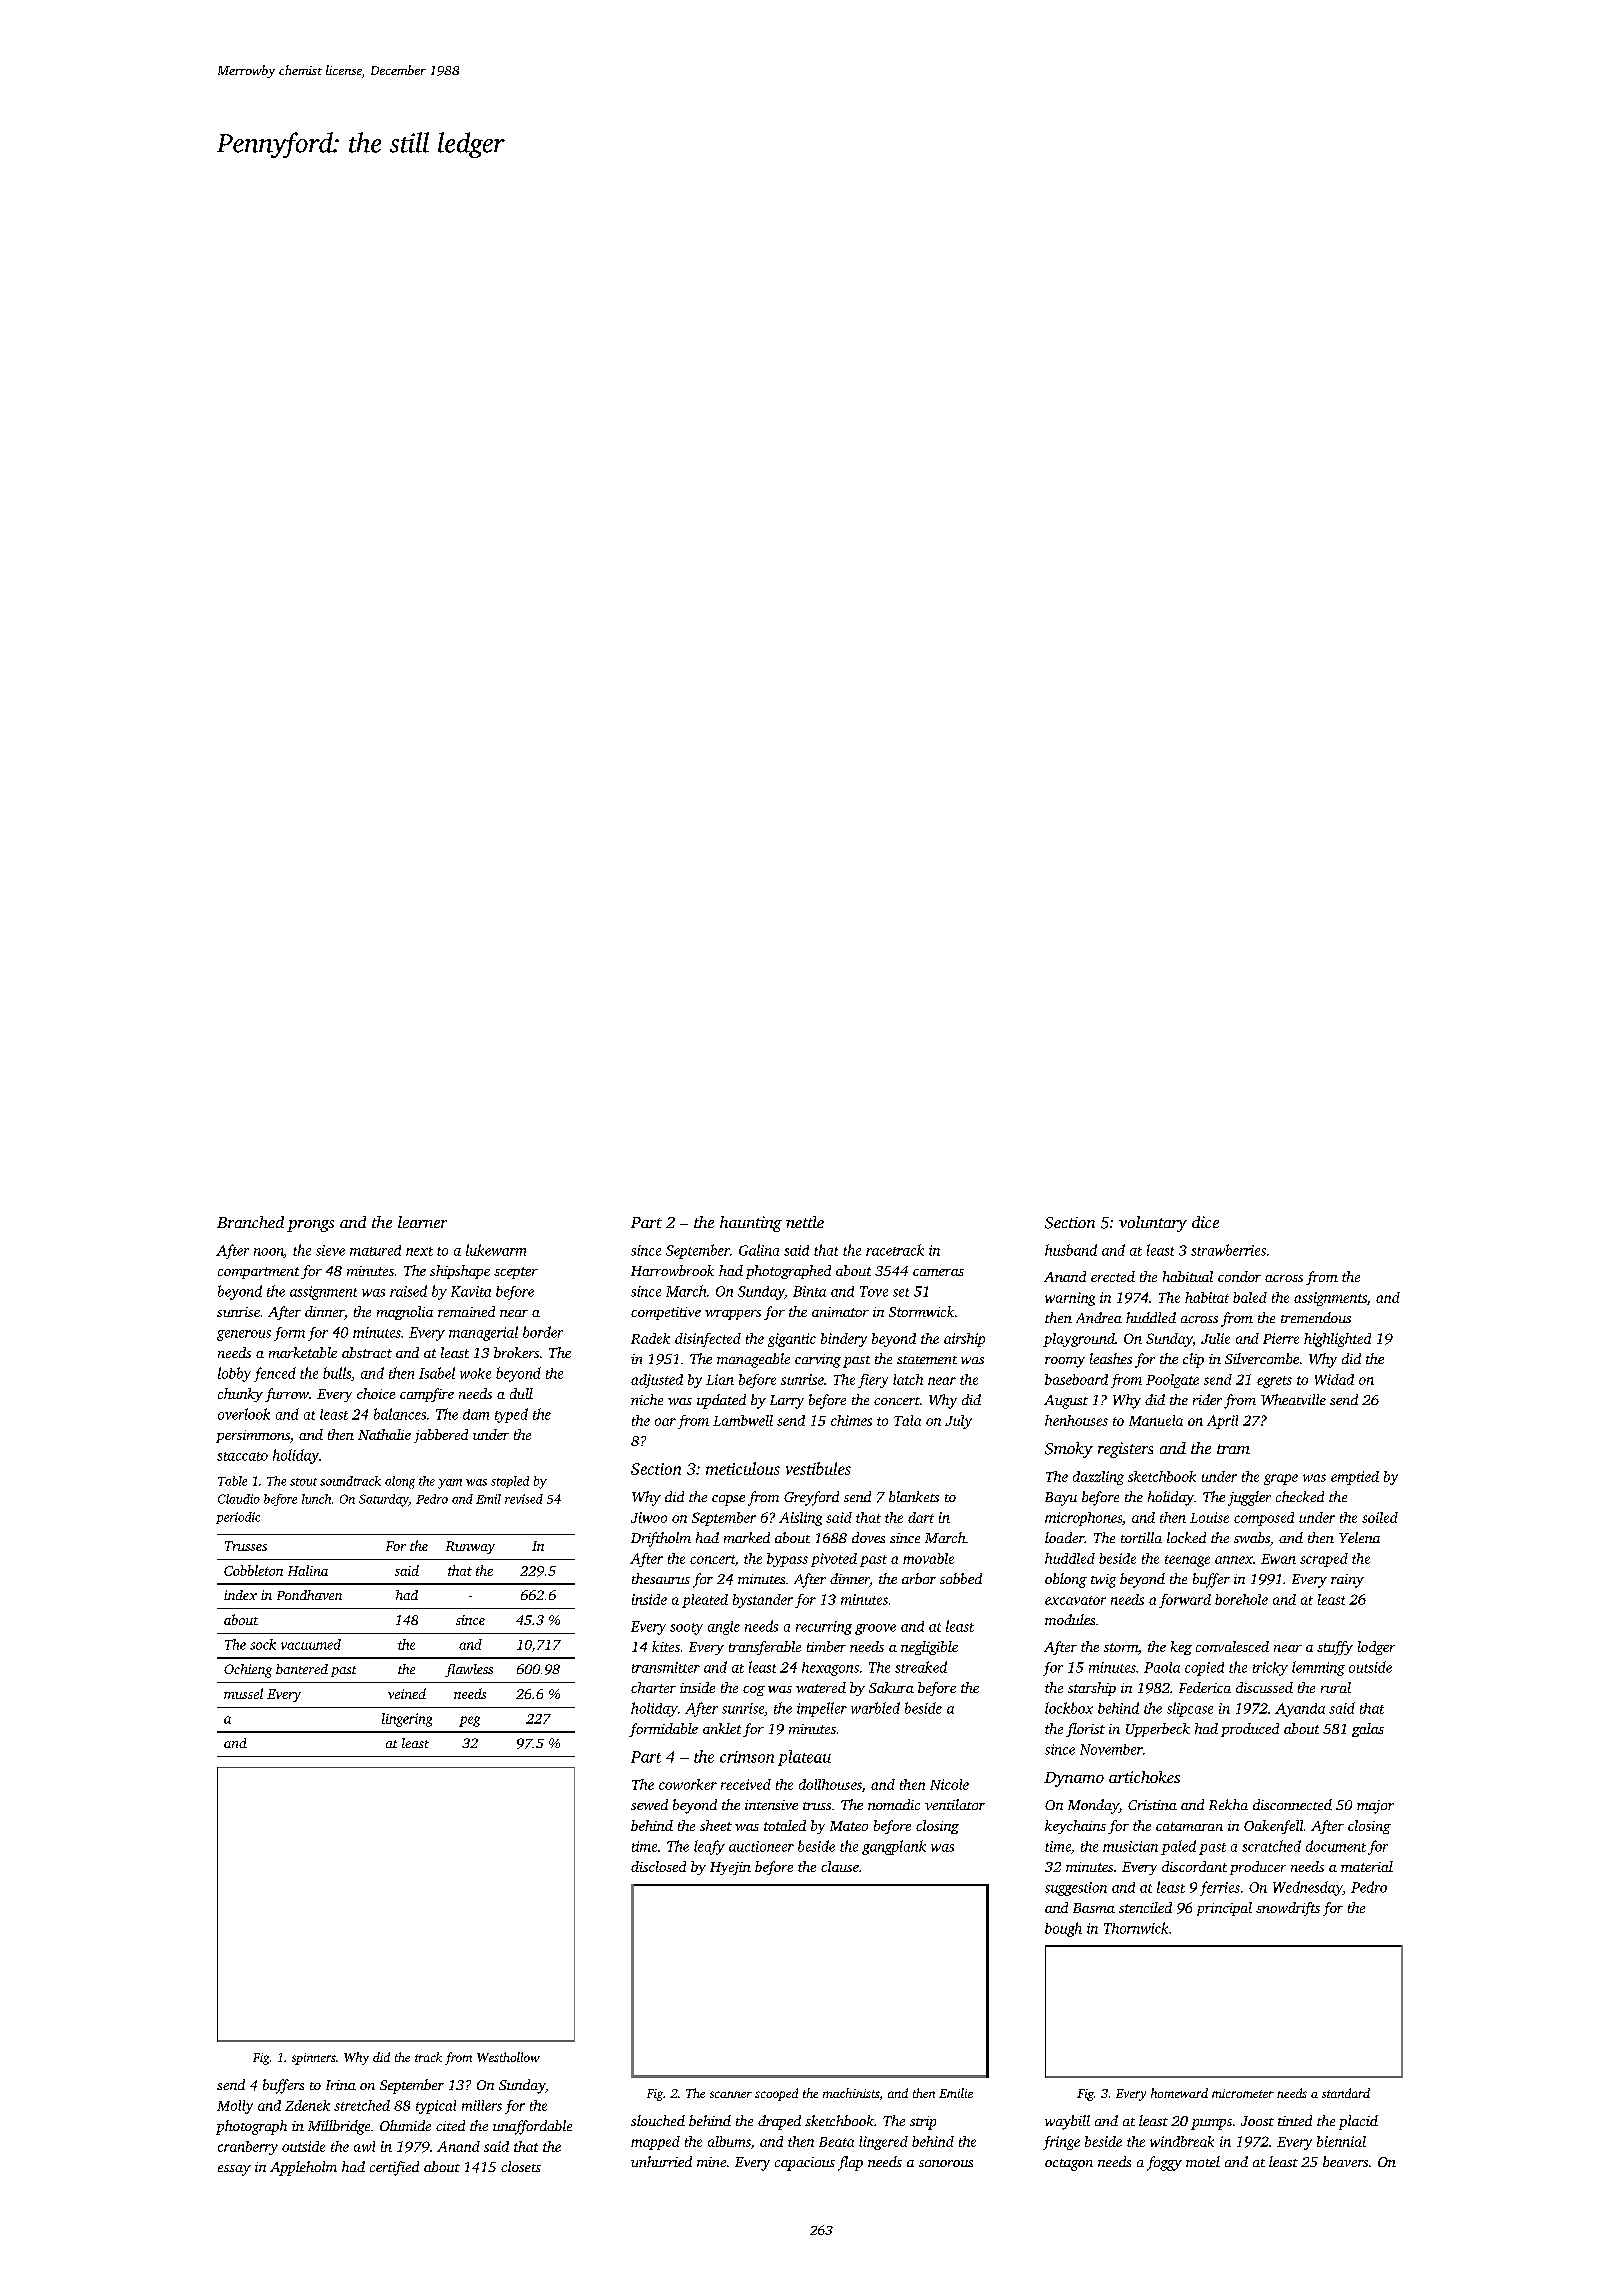 The width and height of the page is (1620, 2292). I want to click on sooty, so click(686, 1629).
